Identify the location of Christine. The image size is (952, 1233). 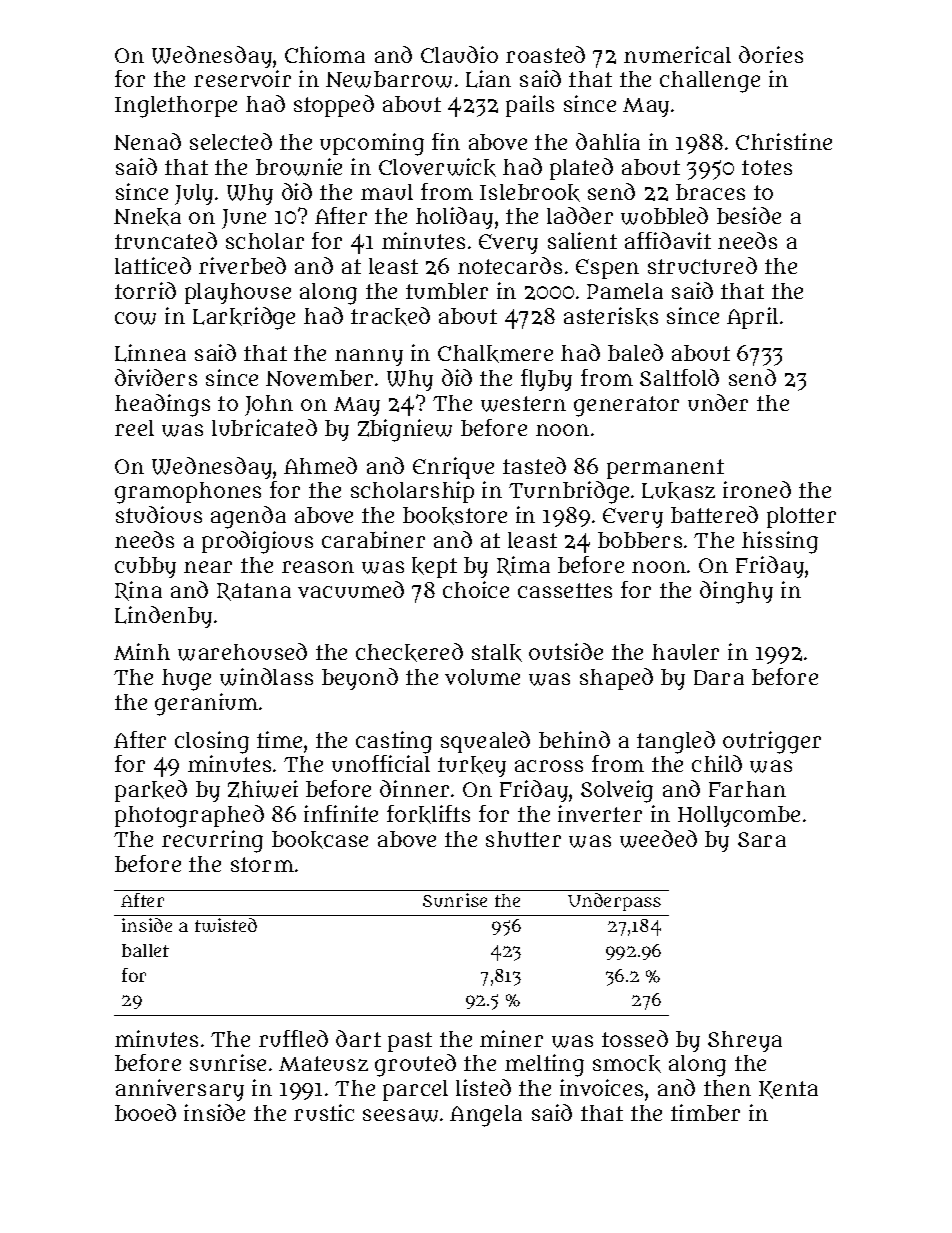
(784, 141).
